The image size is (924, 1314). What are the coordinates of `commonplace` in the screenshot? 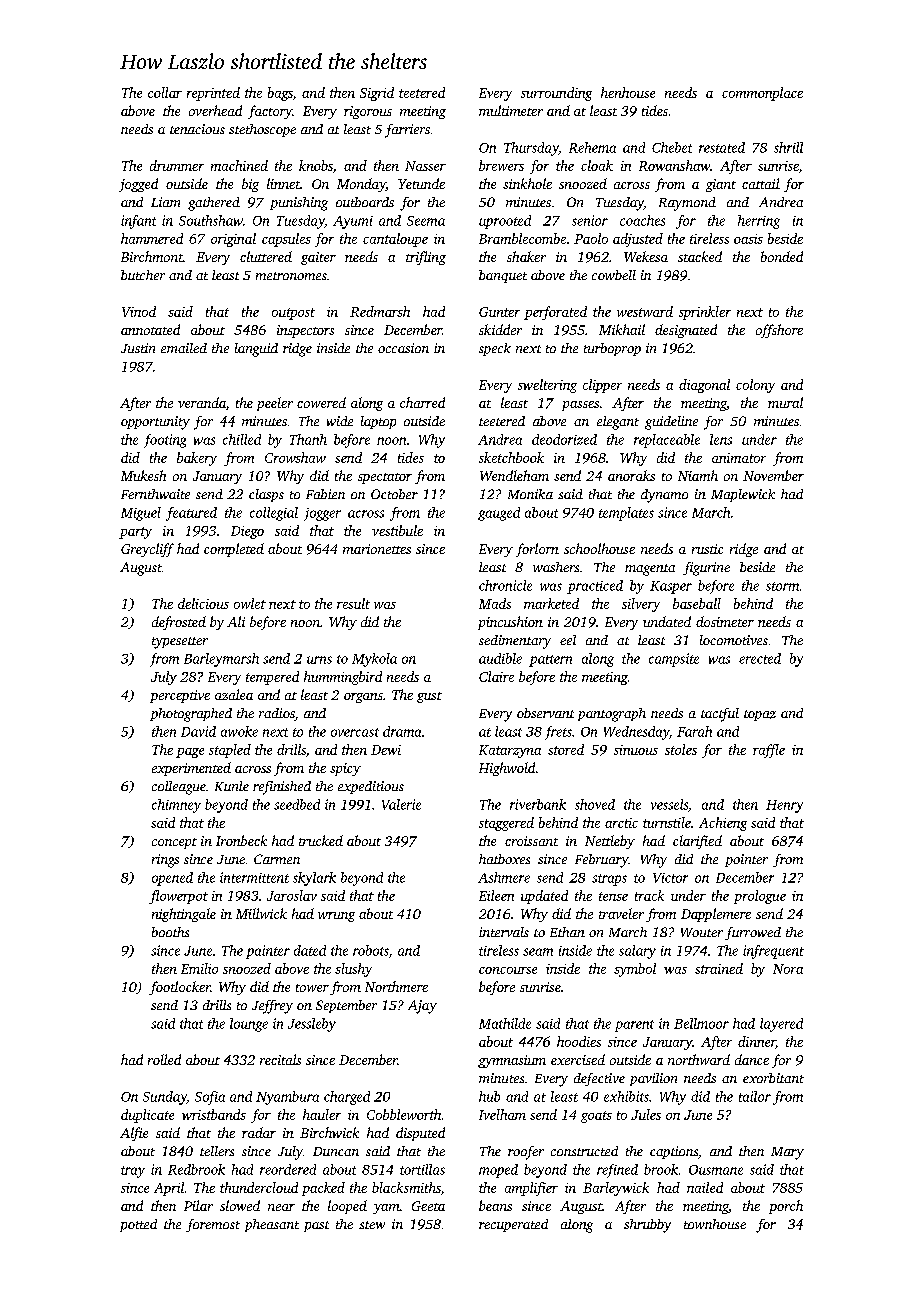 It's located at (762, 94).
